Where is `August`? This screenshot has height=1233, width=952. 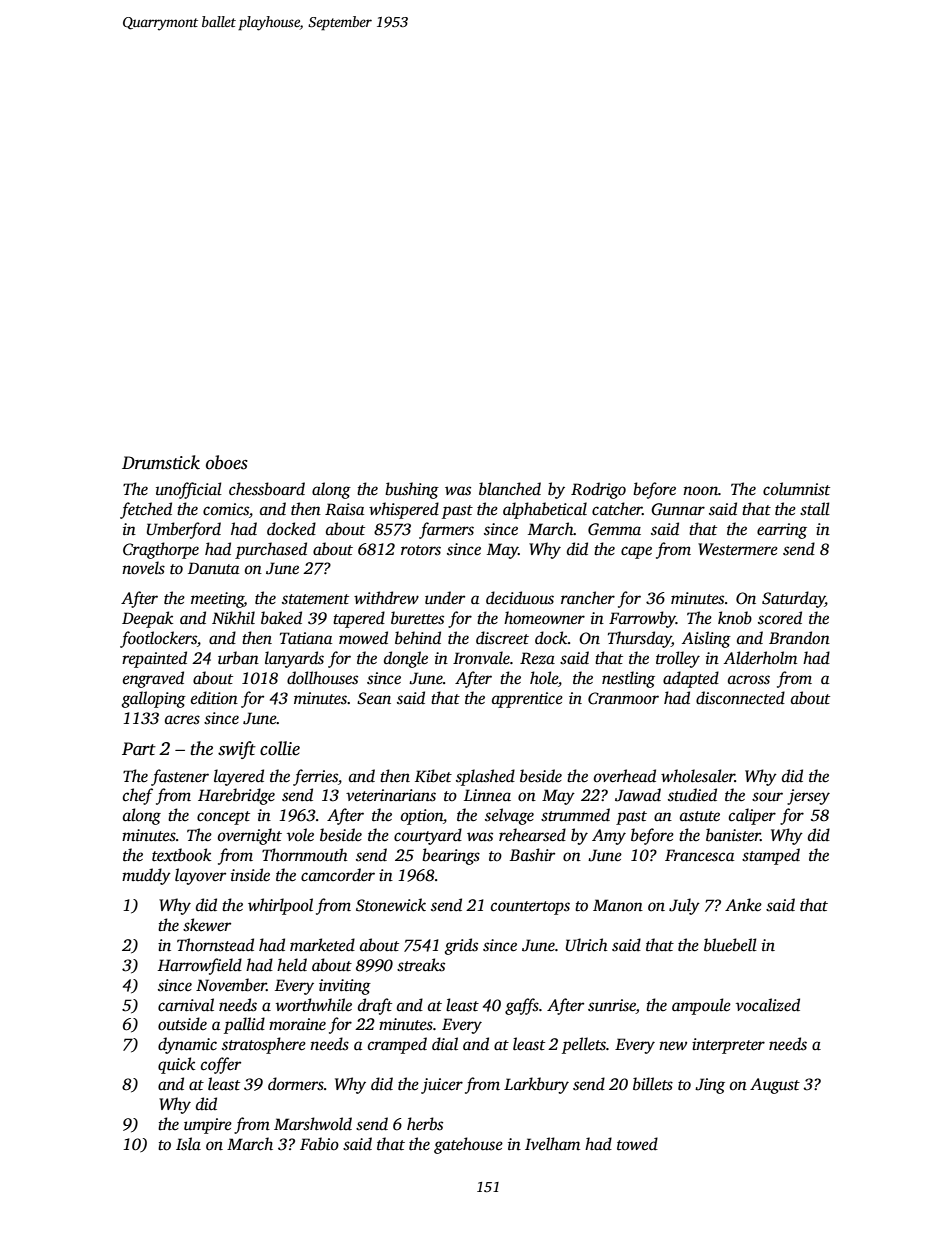 August is located at coordinates (775, 1086).
